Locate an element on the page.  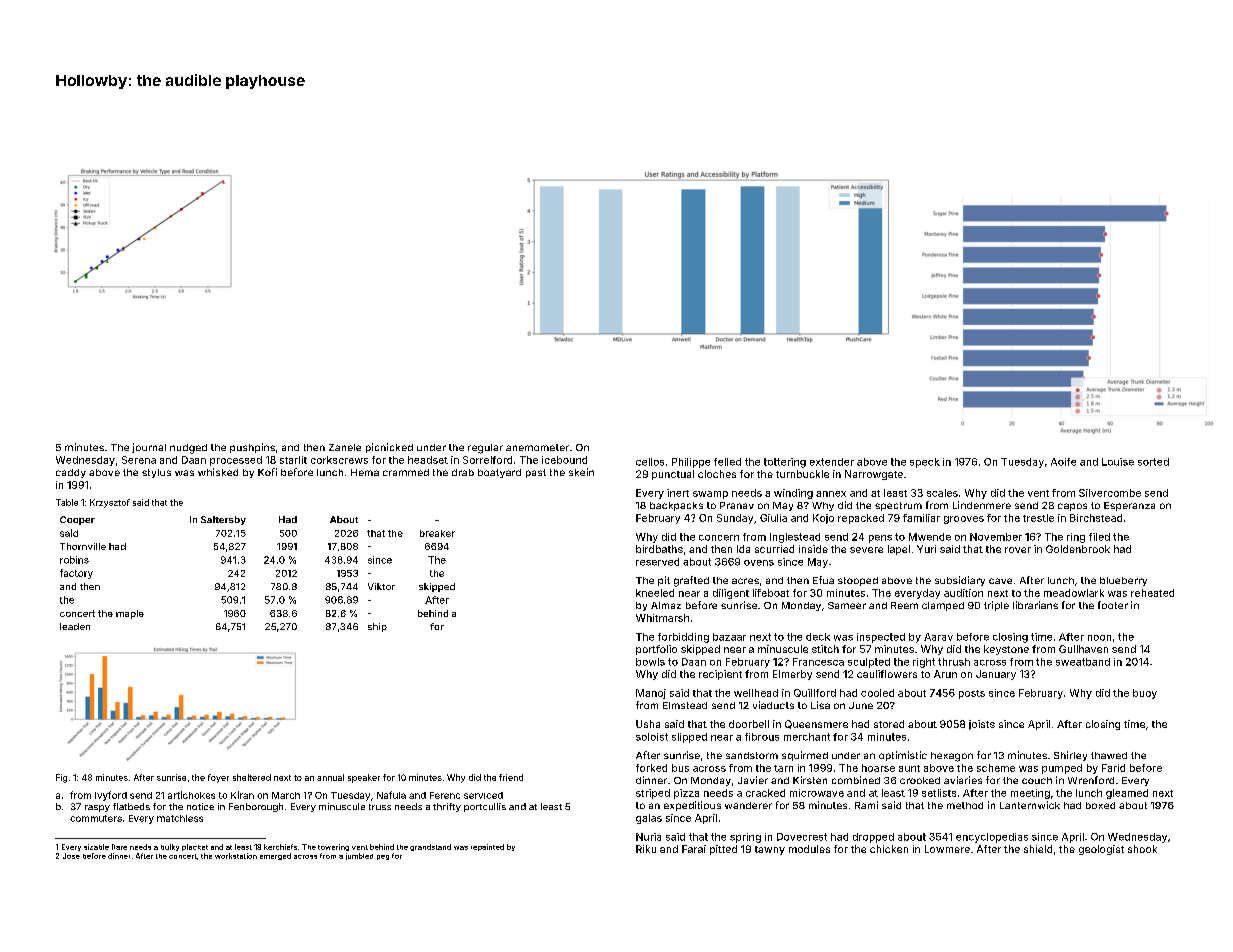
winding is located at coordinates (793, 494).
